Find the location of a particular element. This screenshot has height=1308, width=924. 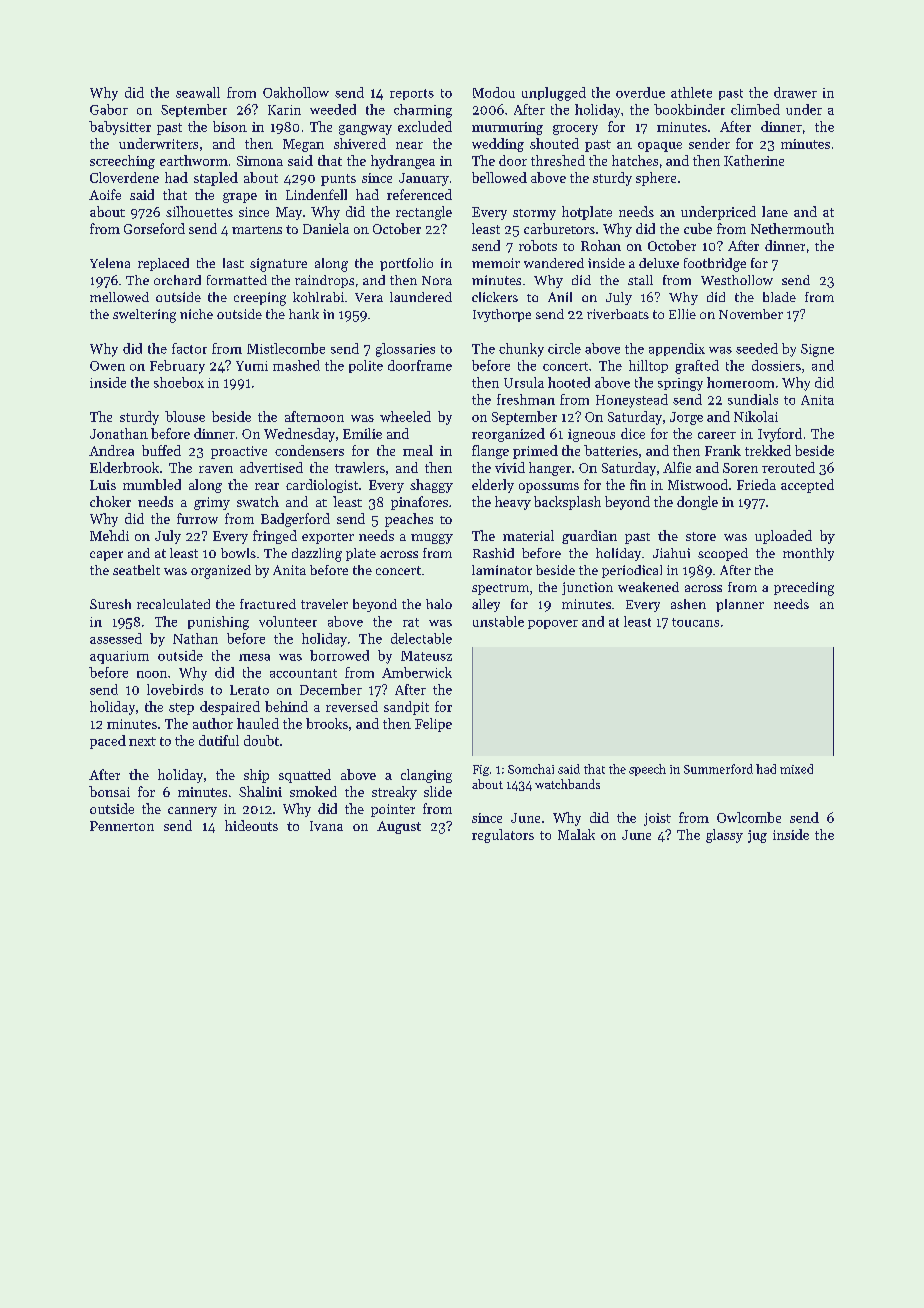

traveler is located at coordinates (324, 604).
